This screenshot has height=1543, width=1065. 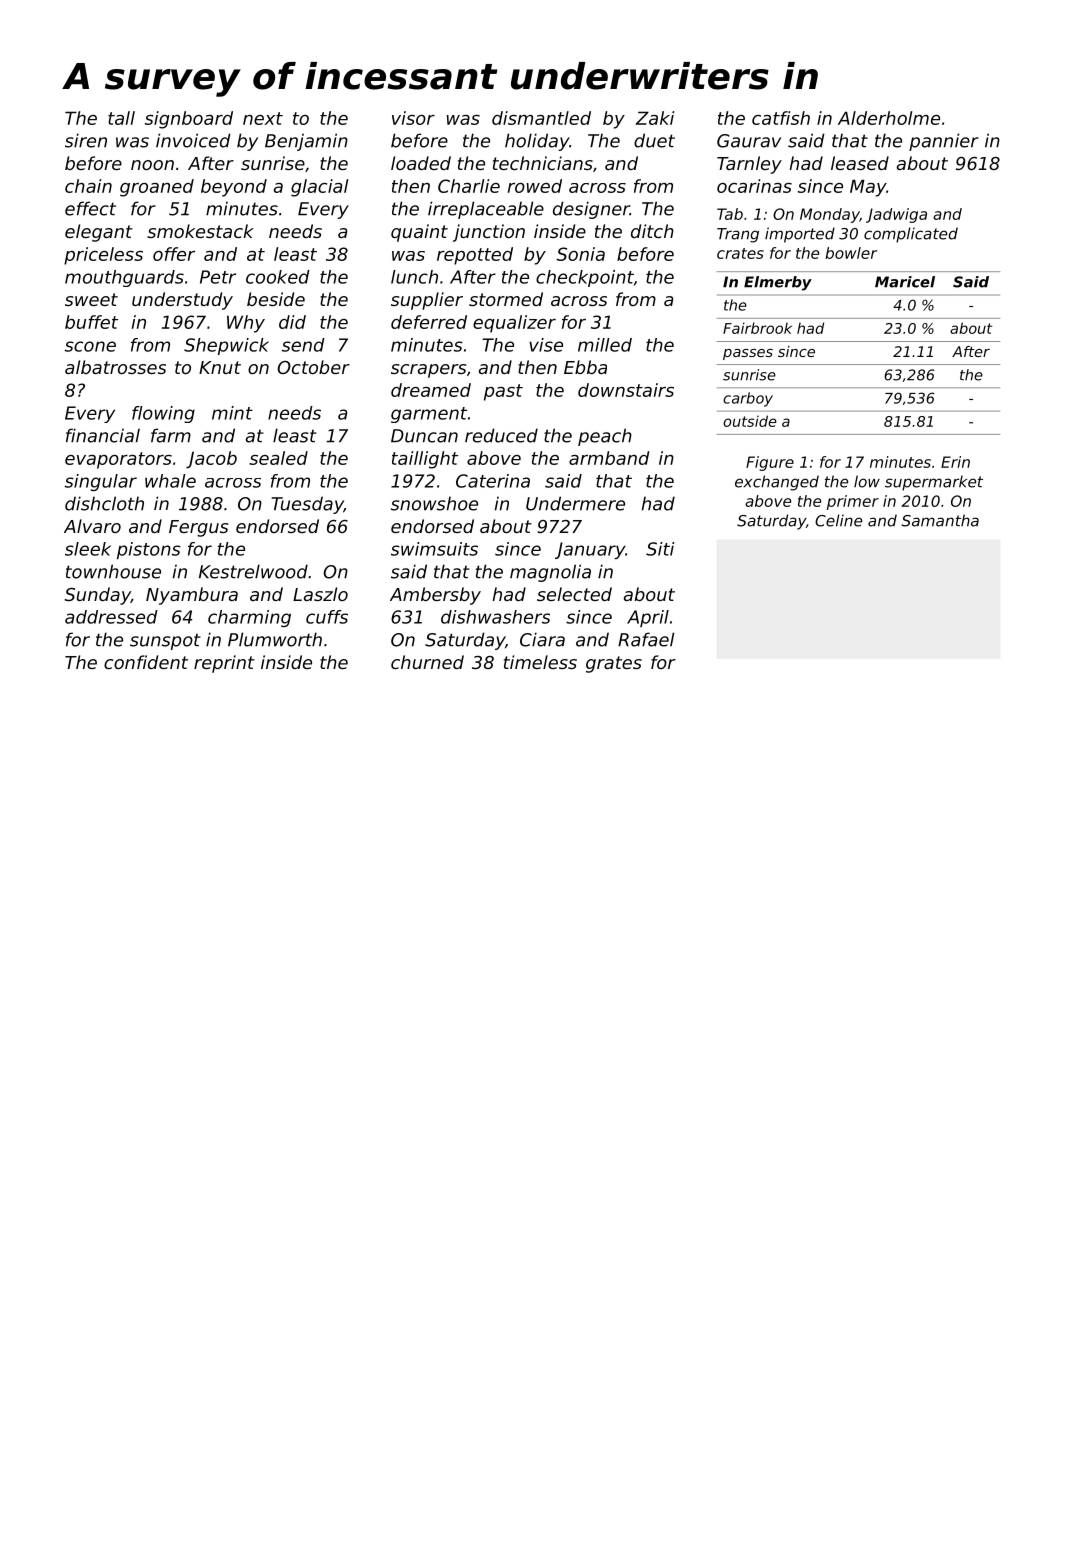 I want to click on Nyambura, so click(x=192, y=596).
